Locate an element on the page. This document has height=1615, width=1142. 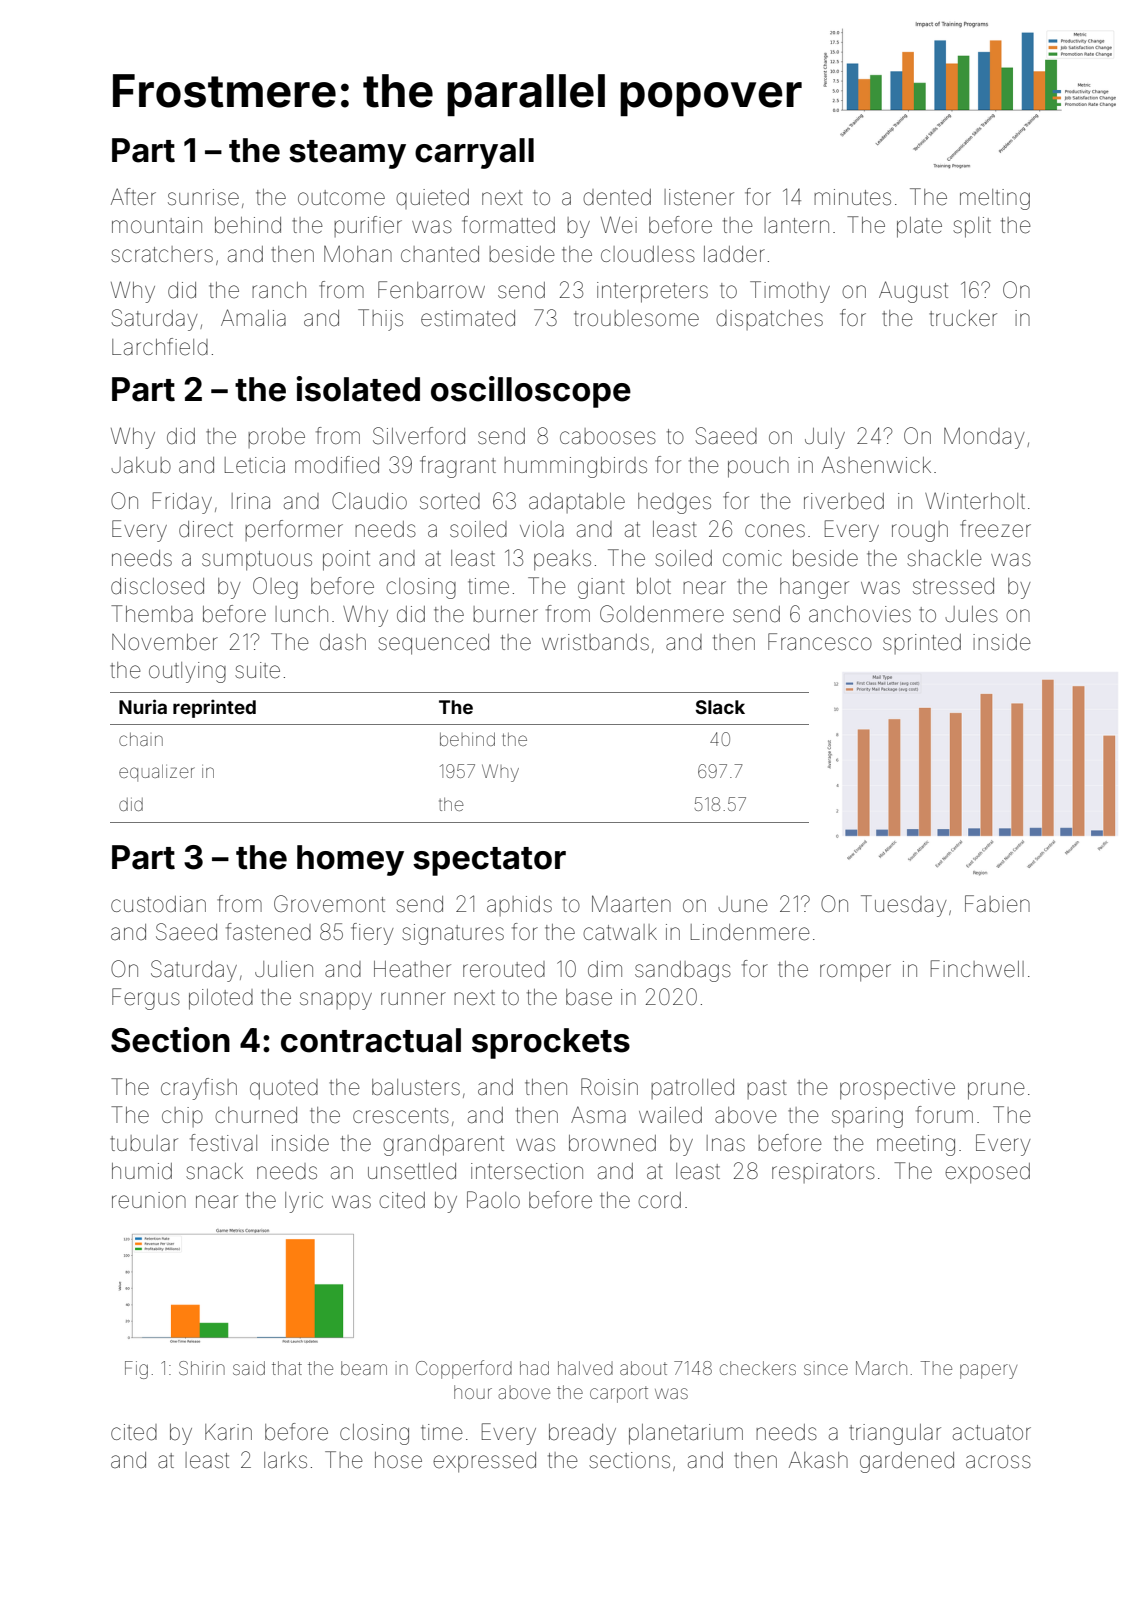
spectator is located at coordinates (489, 861).
